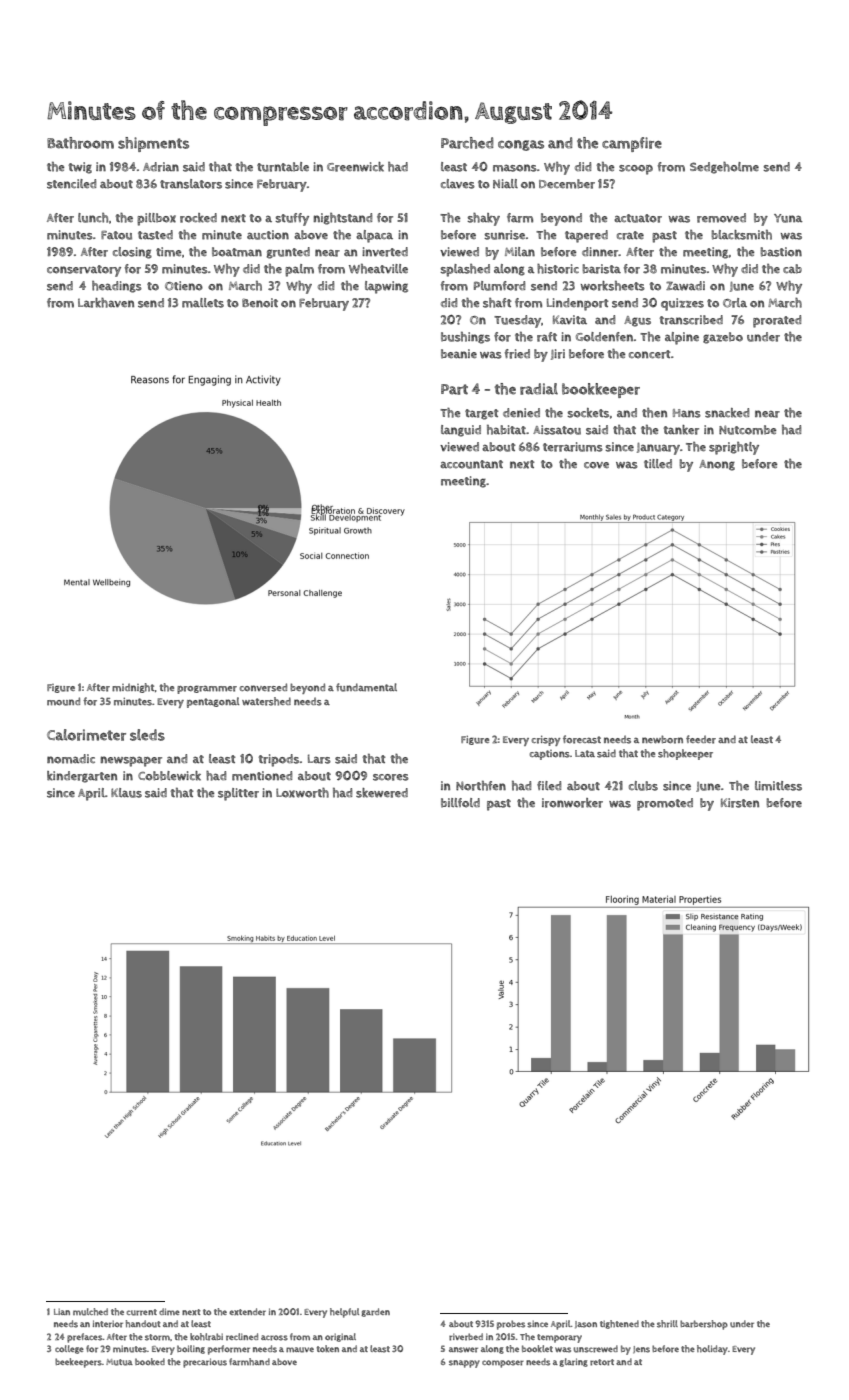  Describe the element at coordinates (205, 1363) in the image. I see `precarious` at that location.
